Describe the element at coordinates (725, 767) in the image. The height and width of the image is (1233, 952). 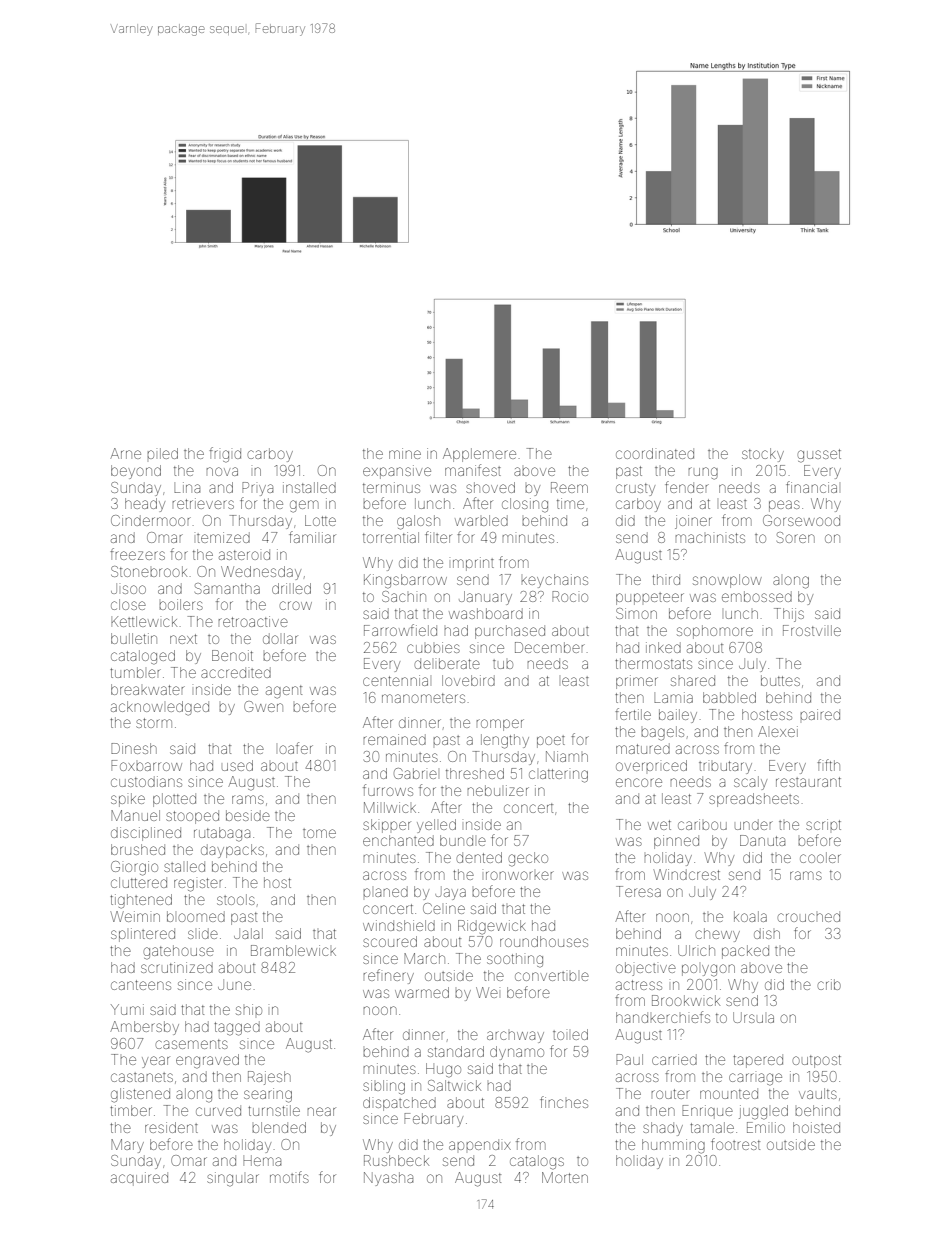
I see `tributary` at that location.
